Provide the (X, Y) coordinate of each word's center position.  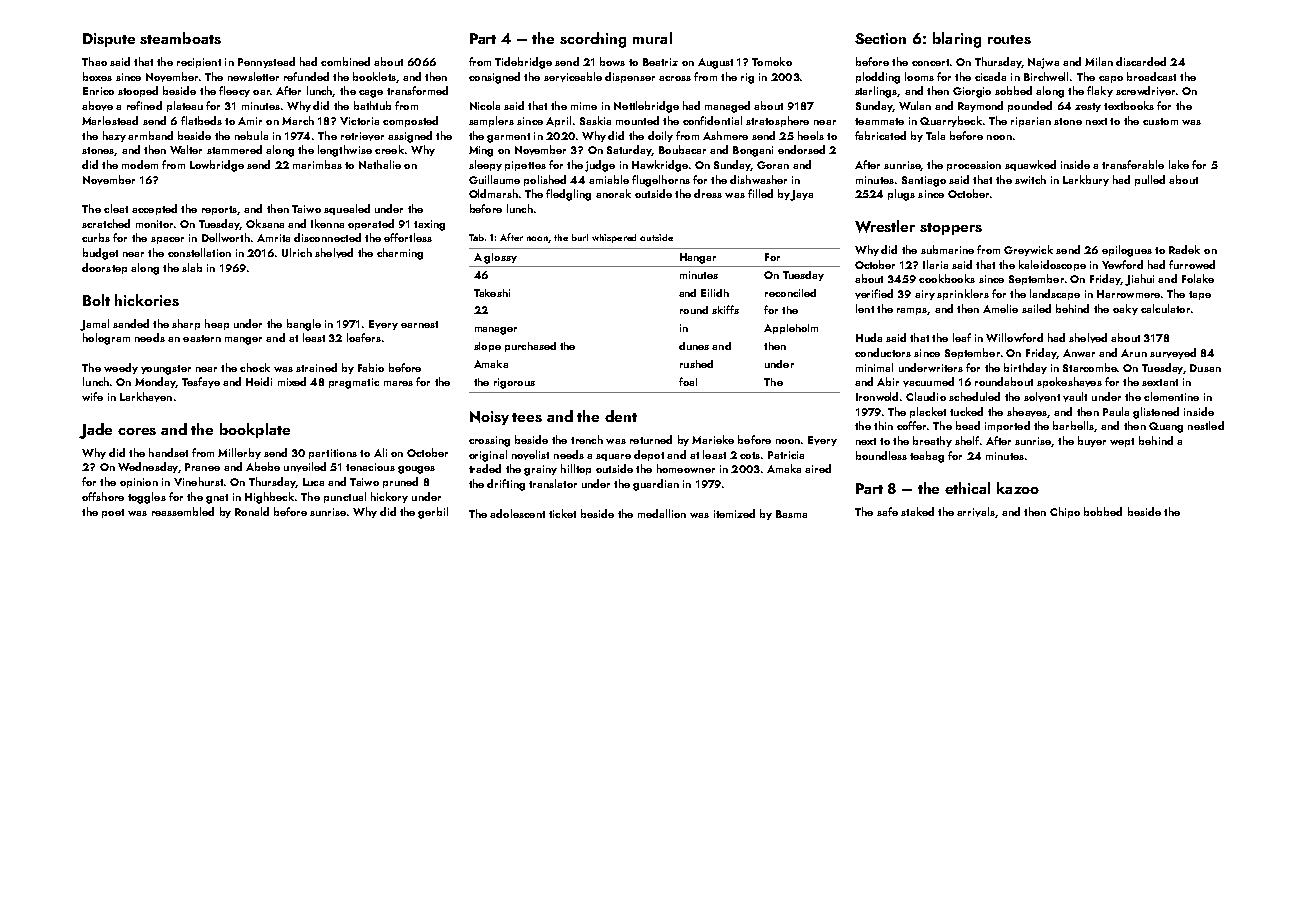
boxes (97, 76)
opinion (139, 483)
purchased (530, 347)
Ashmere (725, 135)
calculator (1165, 308)
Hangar (698, 258)
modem (140, 164)
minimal (874, 367)
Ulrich (297, 252)
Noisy (489, 418)
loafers (364, 337)
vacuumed (928, 382)
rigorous (514, 383)
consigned (494, 78)
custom (1160, 121)
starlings (876, 92)
